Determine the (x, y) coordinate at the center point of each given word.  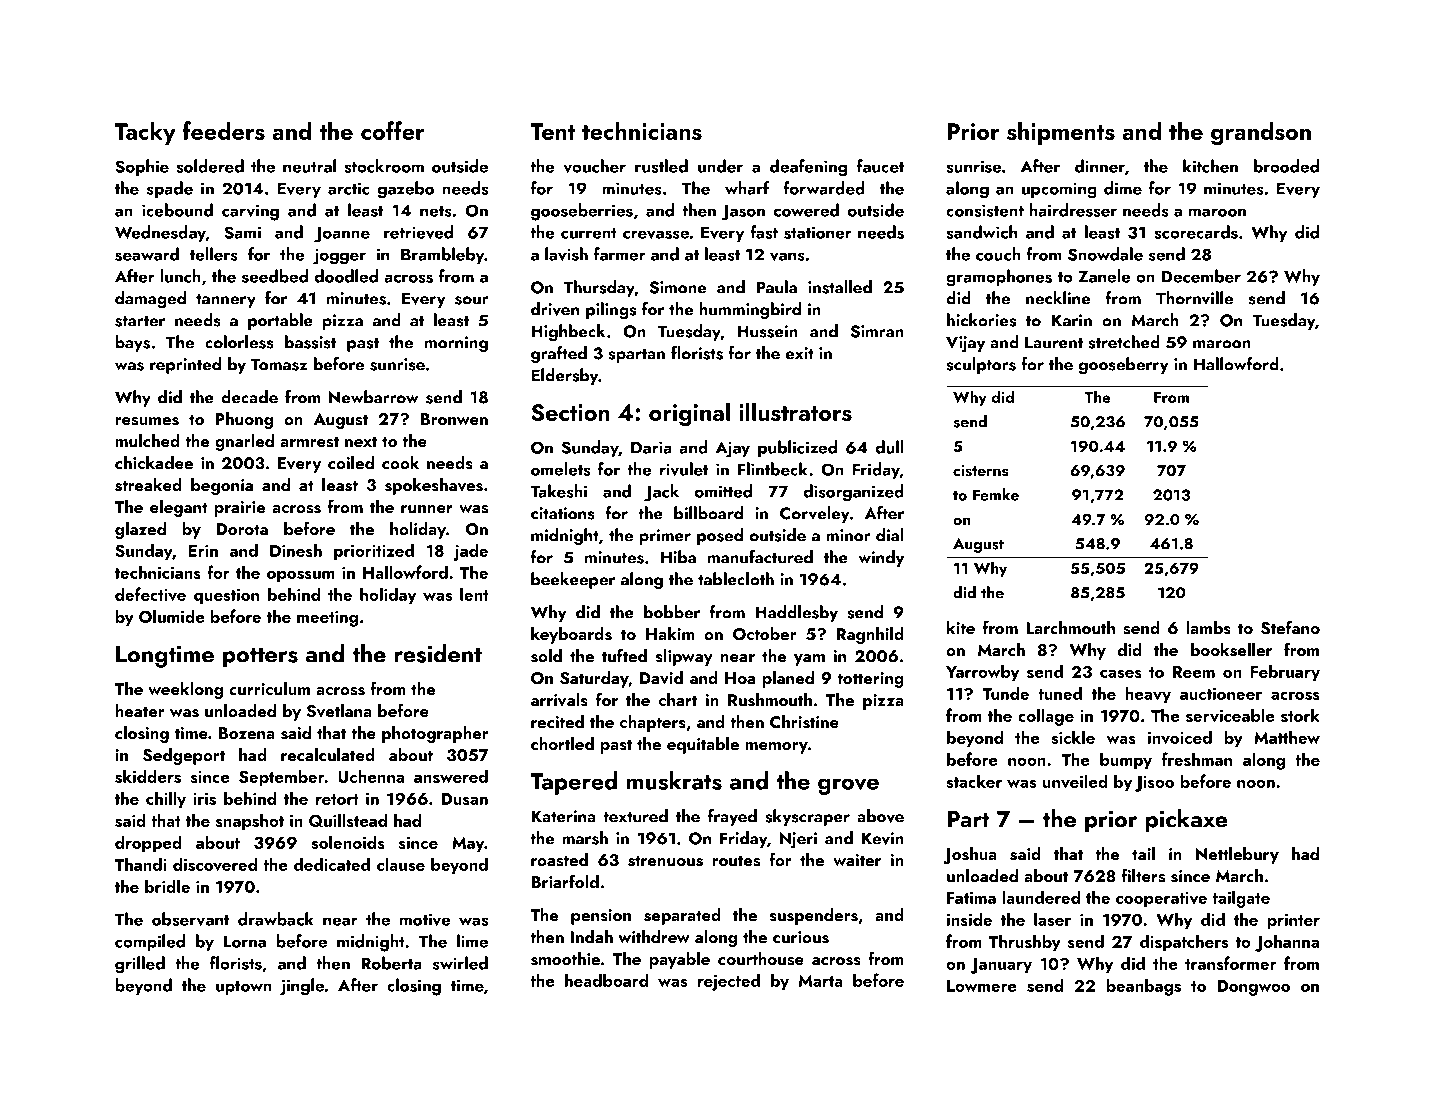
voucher (595, 166)
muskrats (674, 780)
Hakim (670, 633)
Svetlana (339, 711)
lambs (1208, 628)
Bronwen (454, 419)
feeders (224, 130)
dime (1123, 188)
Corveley (815, 514)
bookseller (1231, 650)
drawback (276, 919)
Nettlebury (1237, 855)
